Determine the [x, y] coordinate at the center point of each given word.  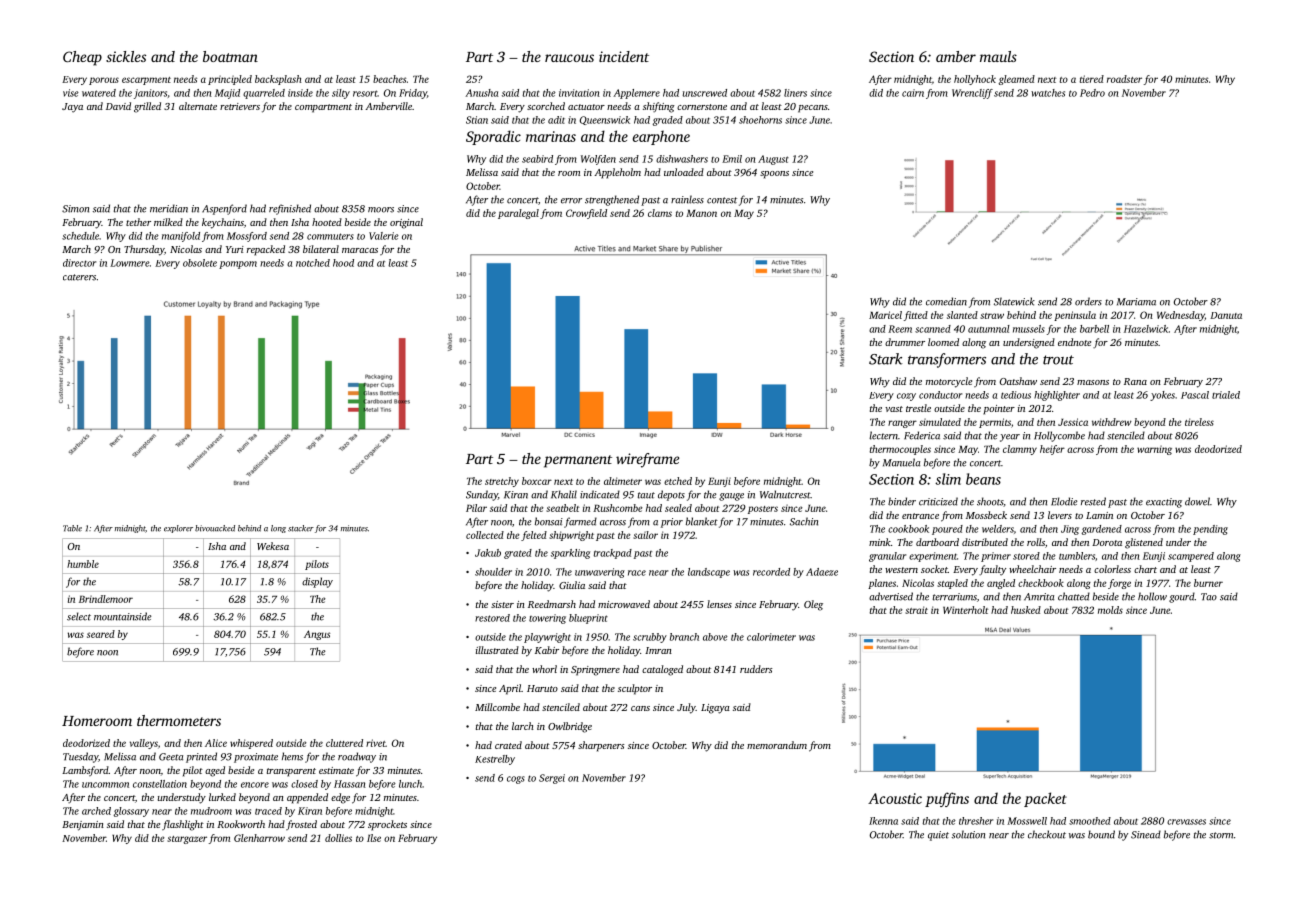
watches [1048, 93]
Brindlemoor [106, 599]
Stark [886, 359]
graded [667, 121]
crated [508, 745]
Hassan [350, 784]
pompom [238, 265]
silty [341, 94]
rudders [756, 669]
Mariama [1136, 302]
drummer [905, 342]
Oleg [813, 605]
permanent [578, 461]
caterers [79, 277]
